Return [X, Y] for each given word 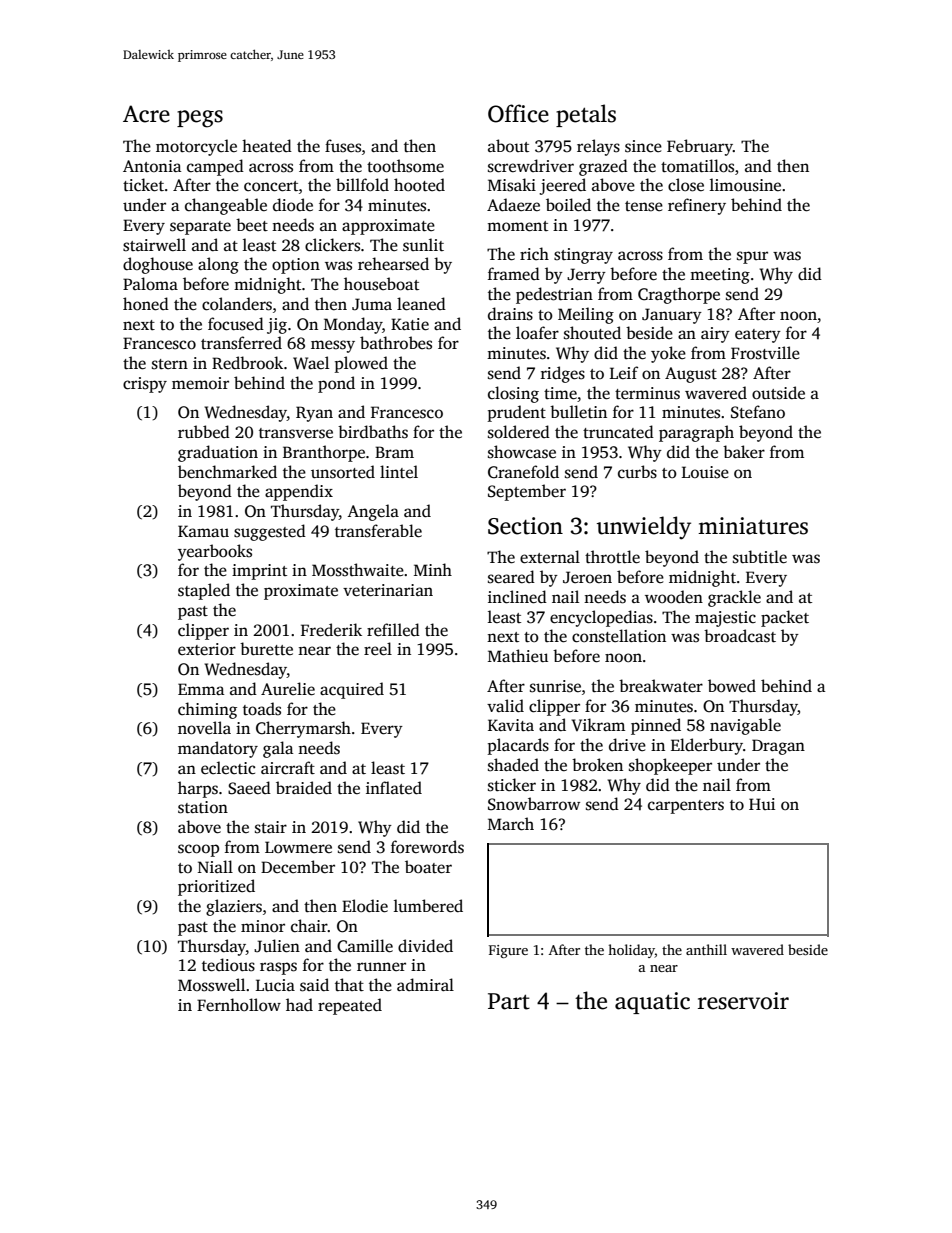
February [700, 147]
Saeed [249, 788]
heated [267, 146]
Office [518, 113]
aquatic [652, 1003]
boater [428, 867]
